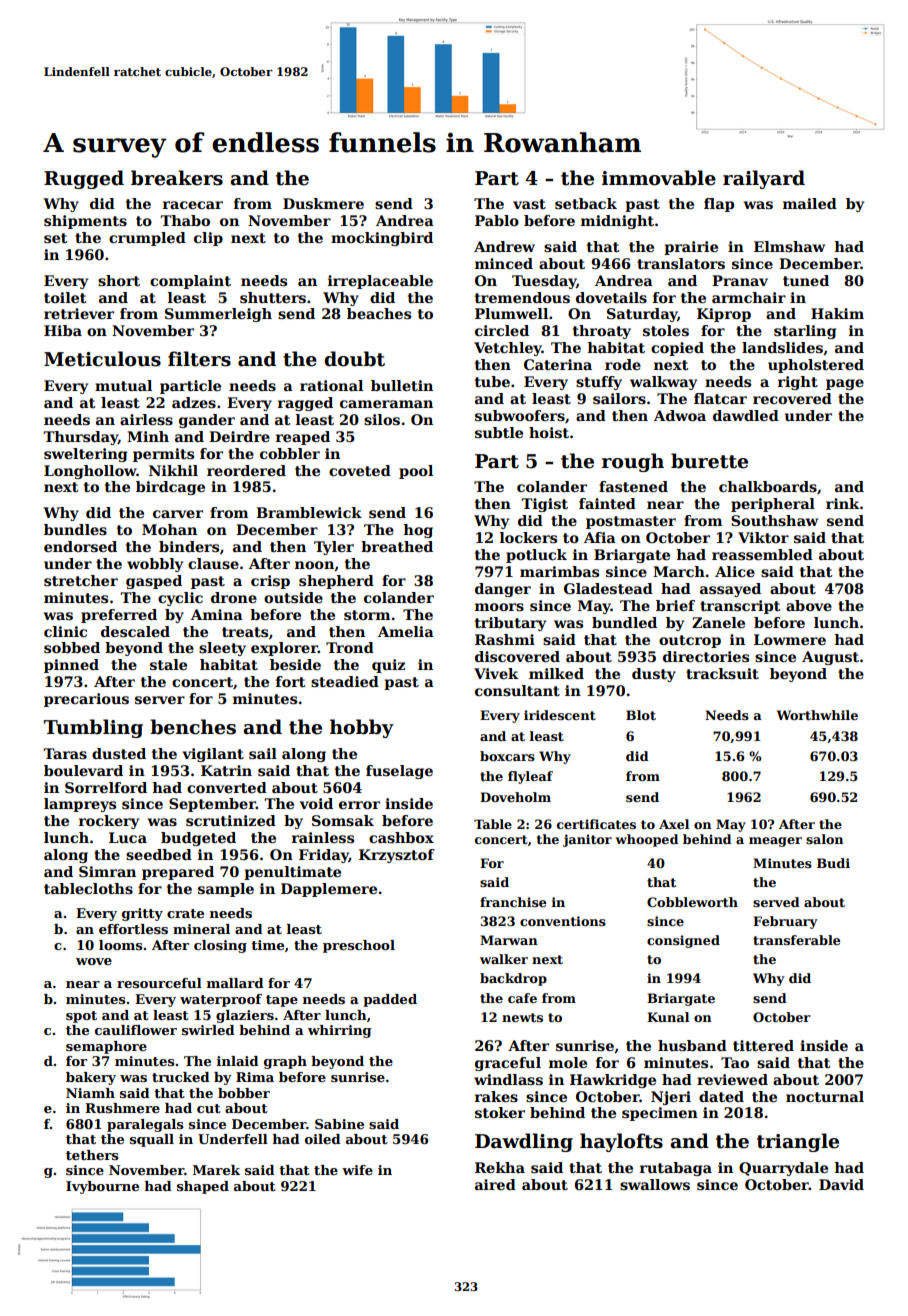 The image size is (908, 1316). Describe the element at coordinates (340, 1031) in the page. I see `whirring` at that location.
